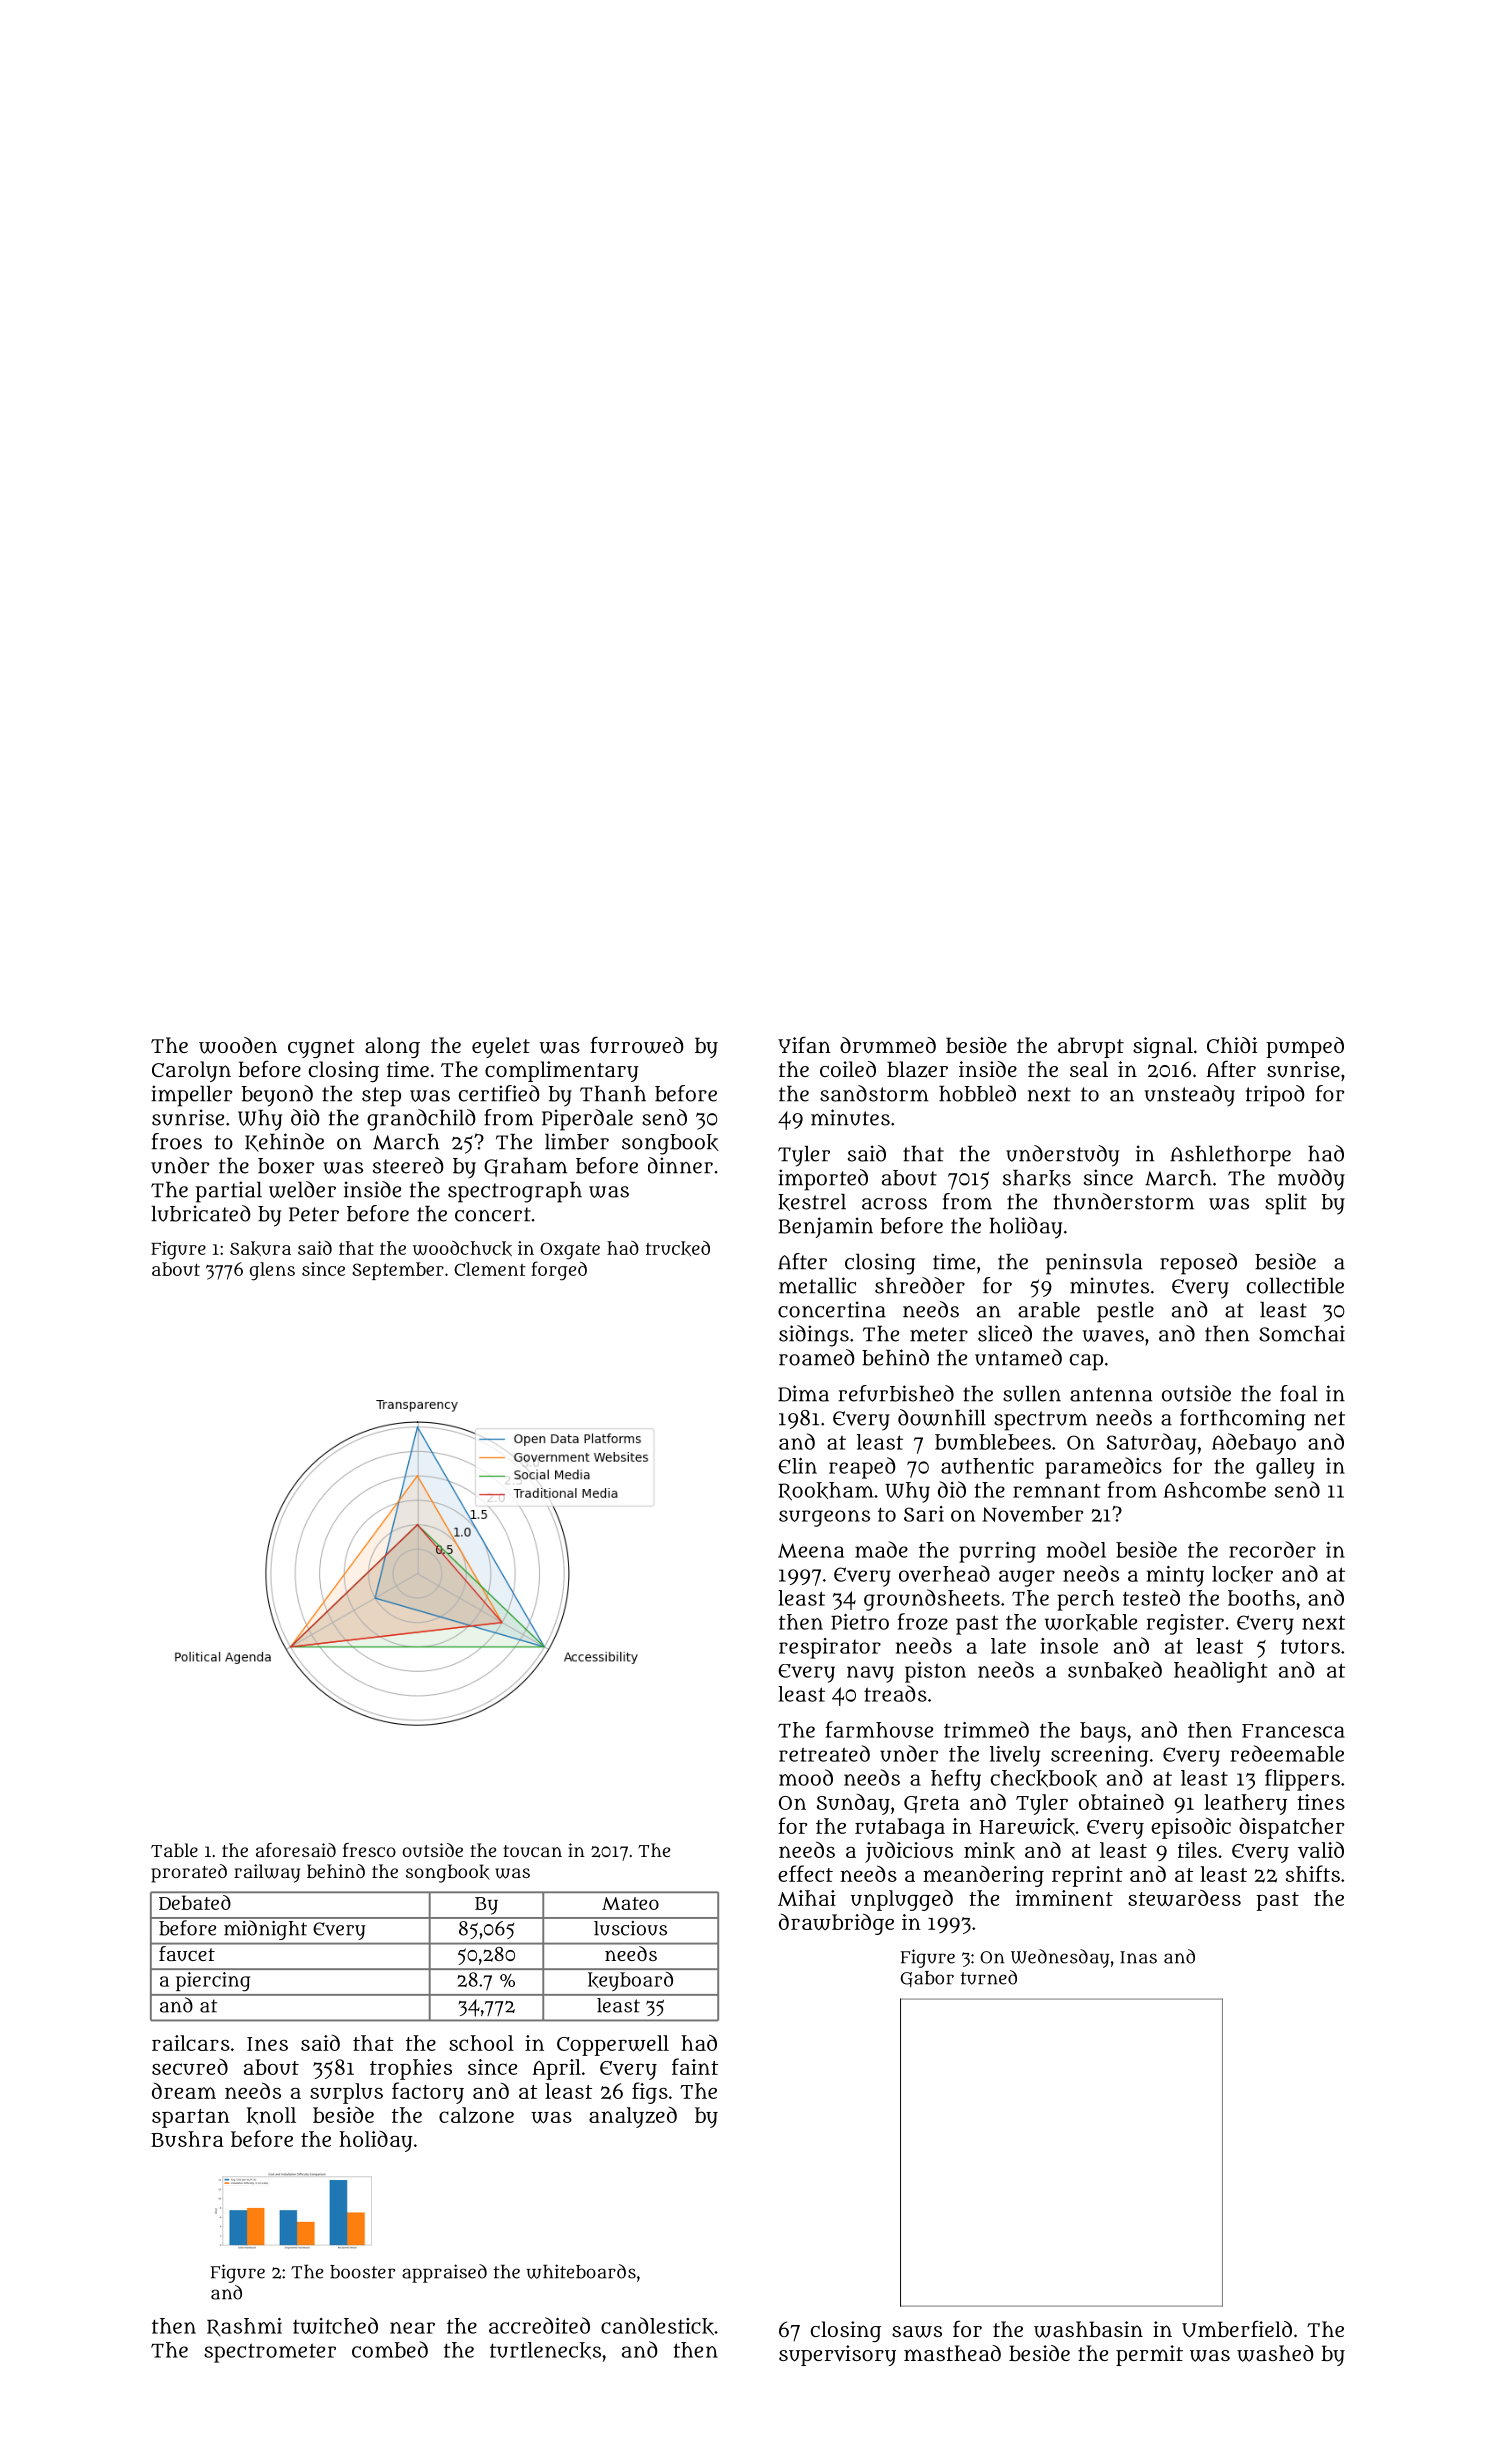 Image resolution: width=1496 pixels, height=2464 pixels. I want to click on limber, so click(577, 1141).
